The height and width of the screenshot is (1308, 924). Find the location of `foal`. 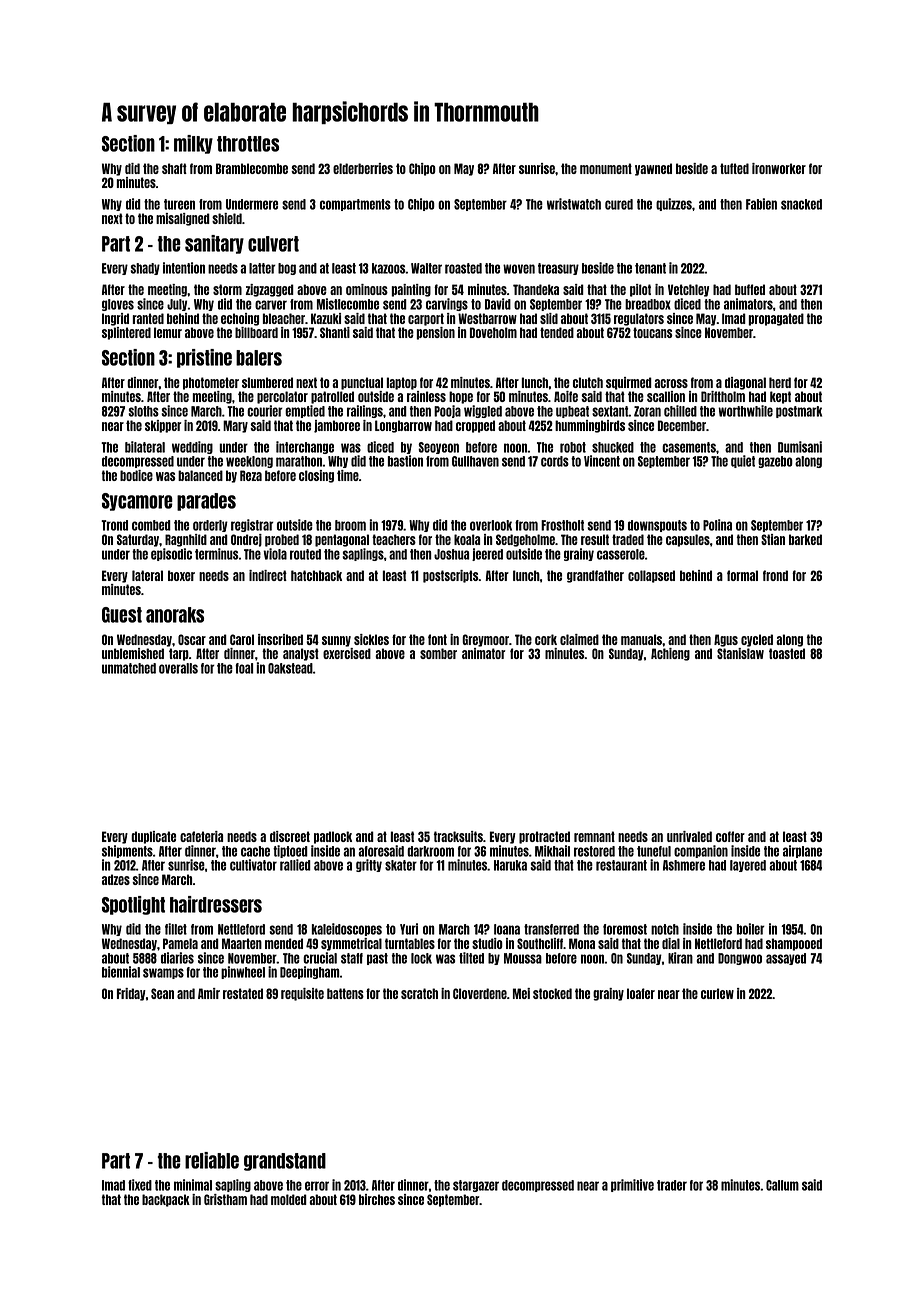

foal is located at coordinates (244, 668).
